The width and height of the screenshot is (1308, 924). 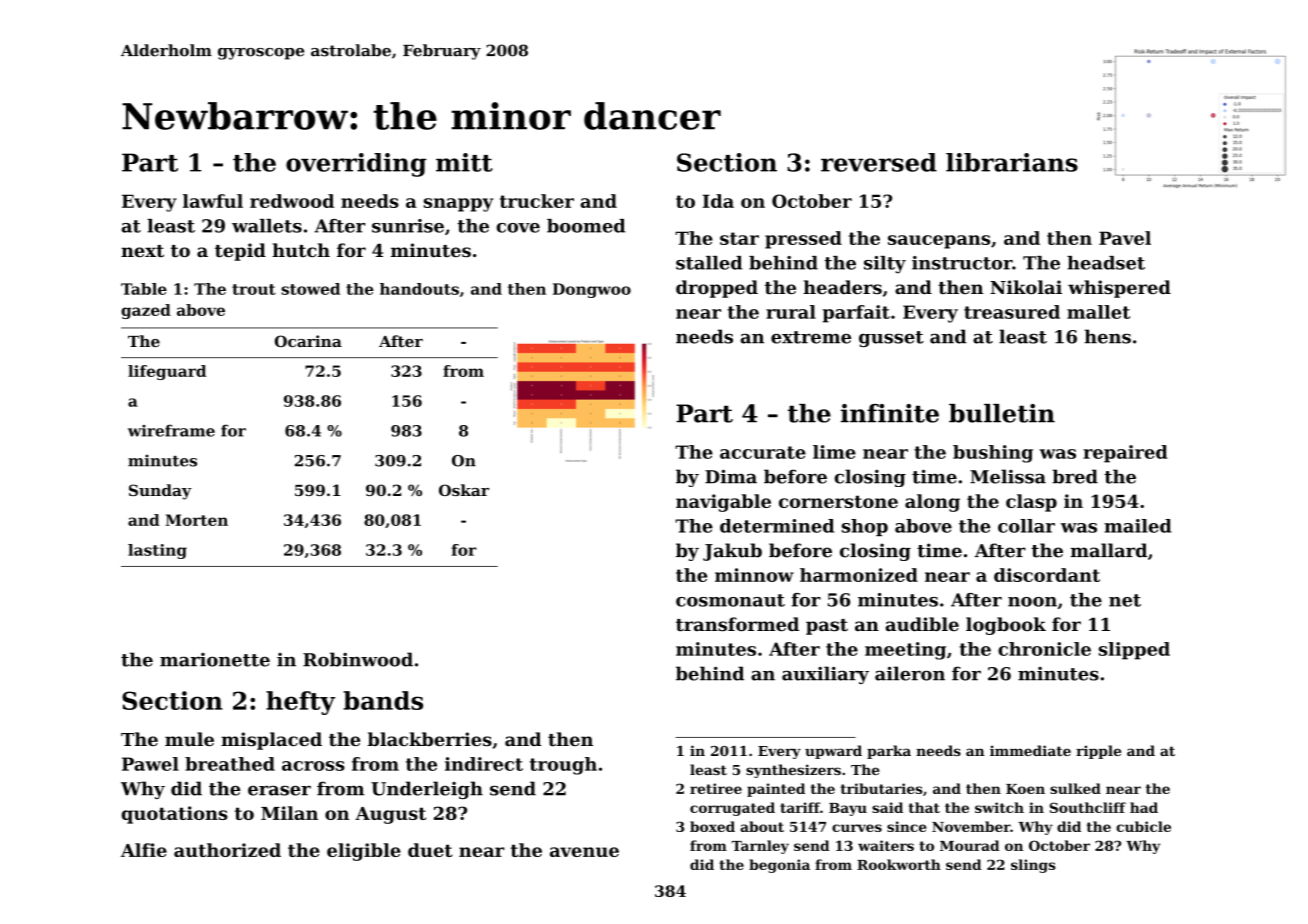 What do you see at coordinates (1012, 312) in the screenshot?
I see `treasured` at bounding box center [1012, 312].
